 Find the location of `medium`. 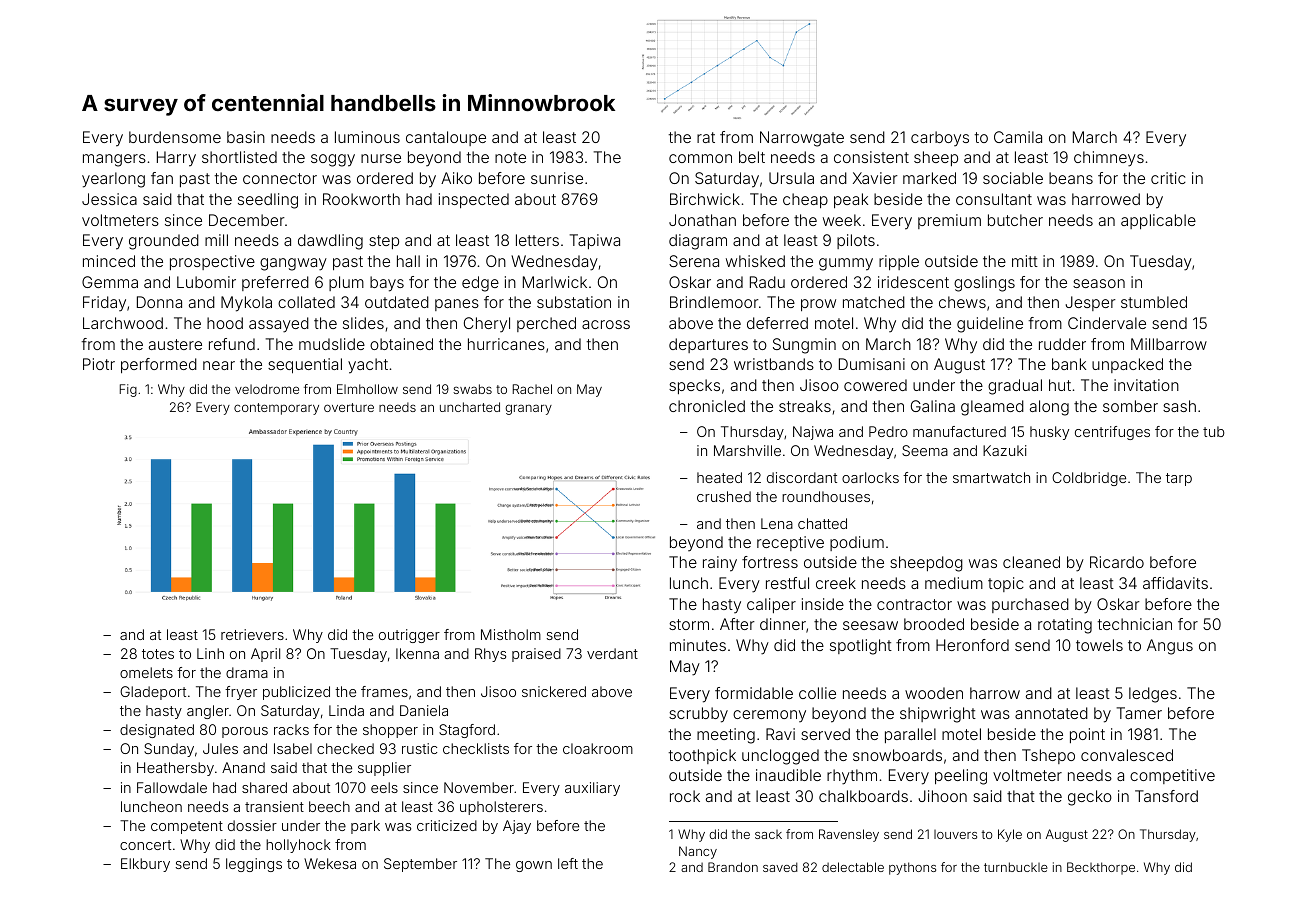

medium is located at coordinates (954, 583).
